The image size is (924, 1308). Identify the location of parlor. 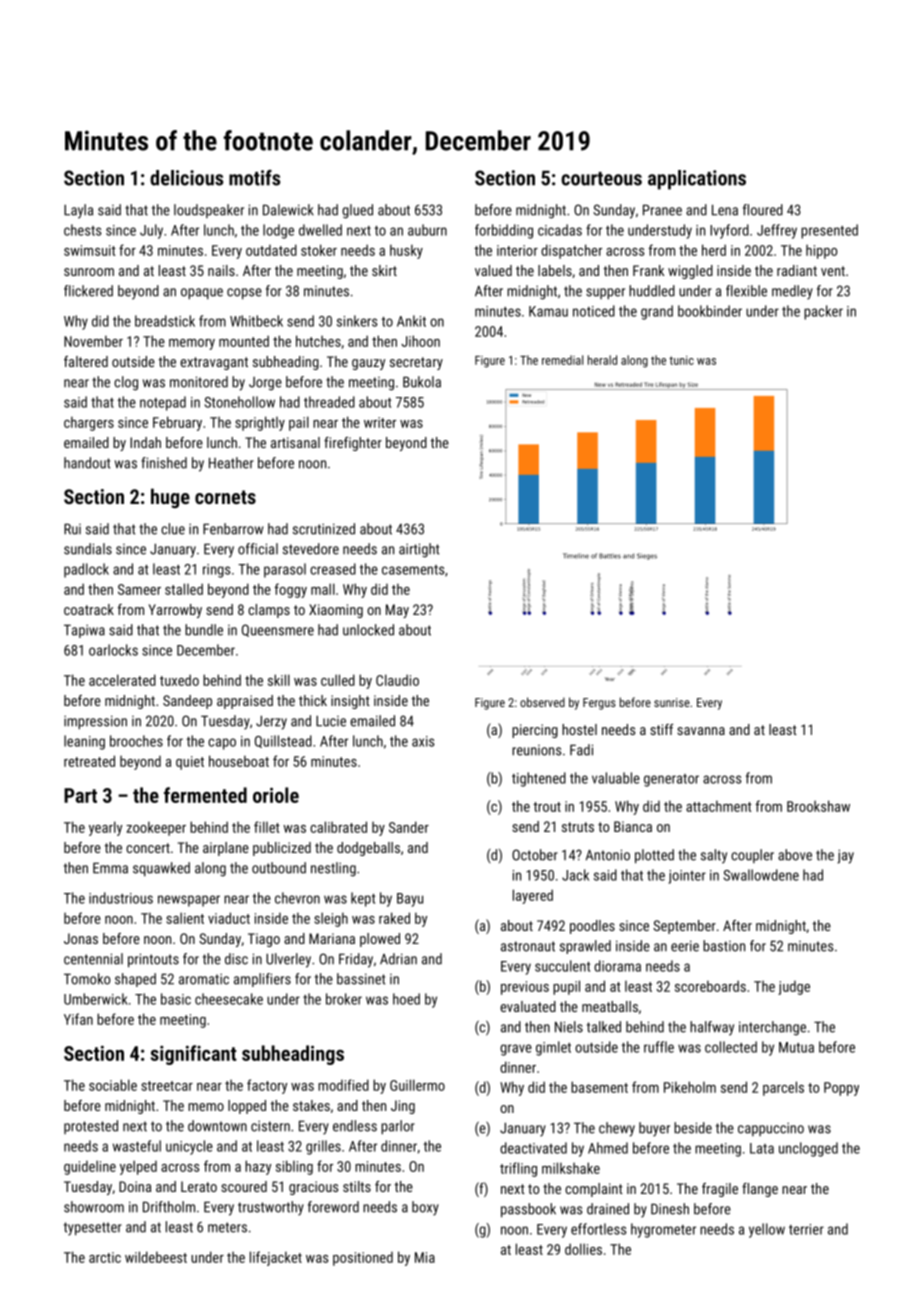
(398, 1127).
